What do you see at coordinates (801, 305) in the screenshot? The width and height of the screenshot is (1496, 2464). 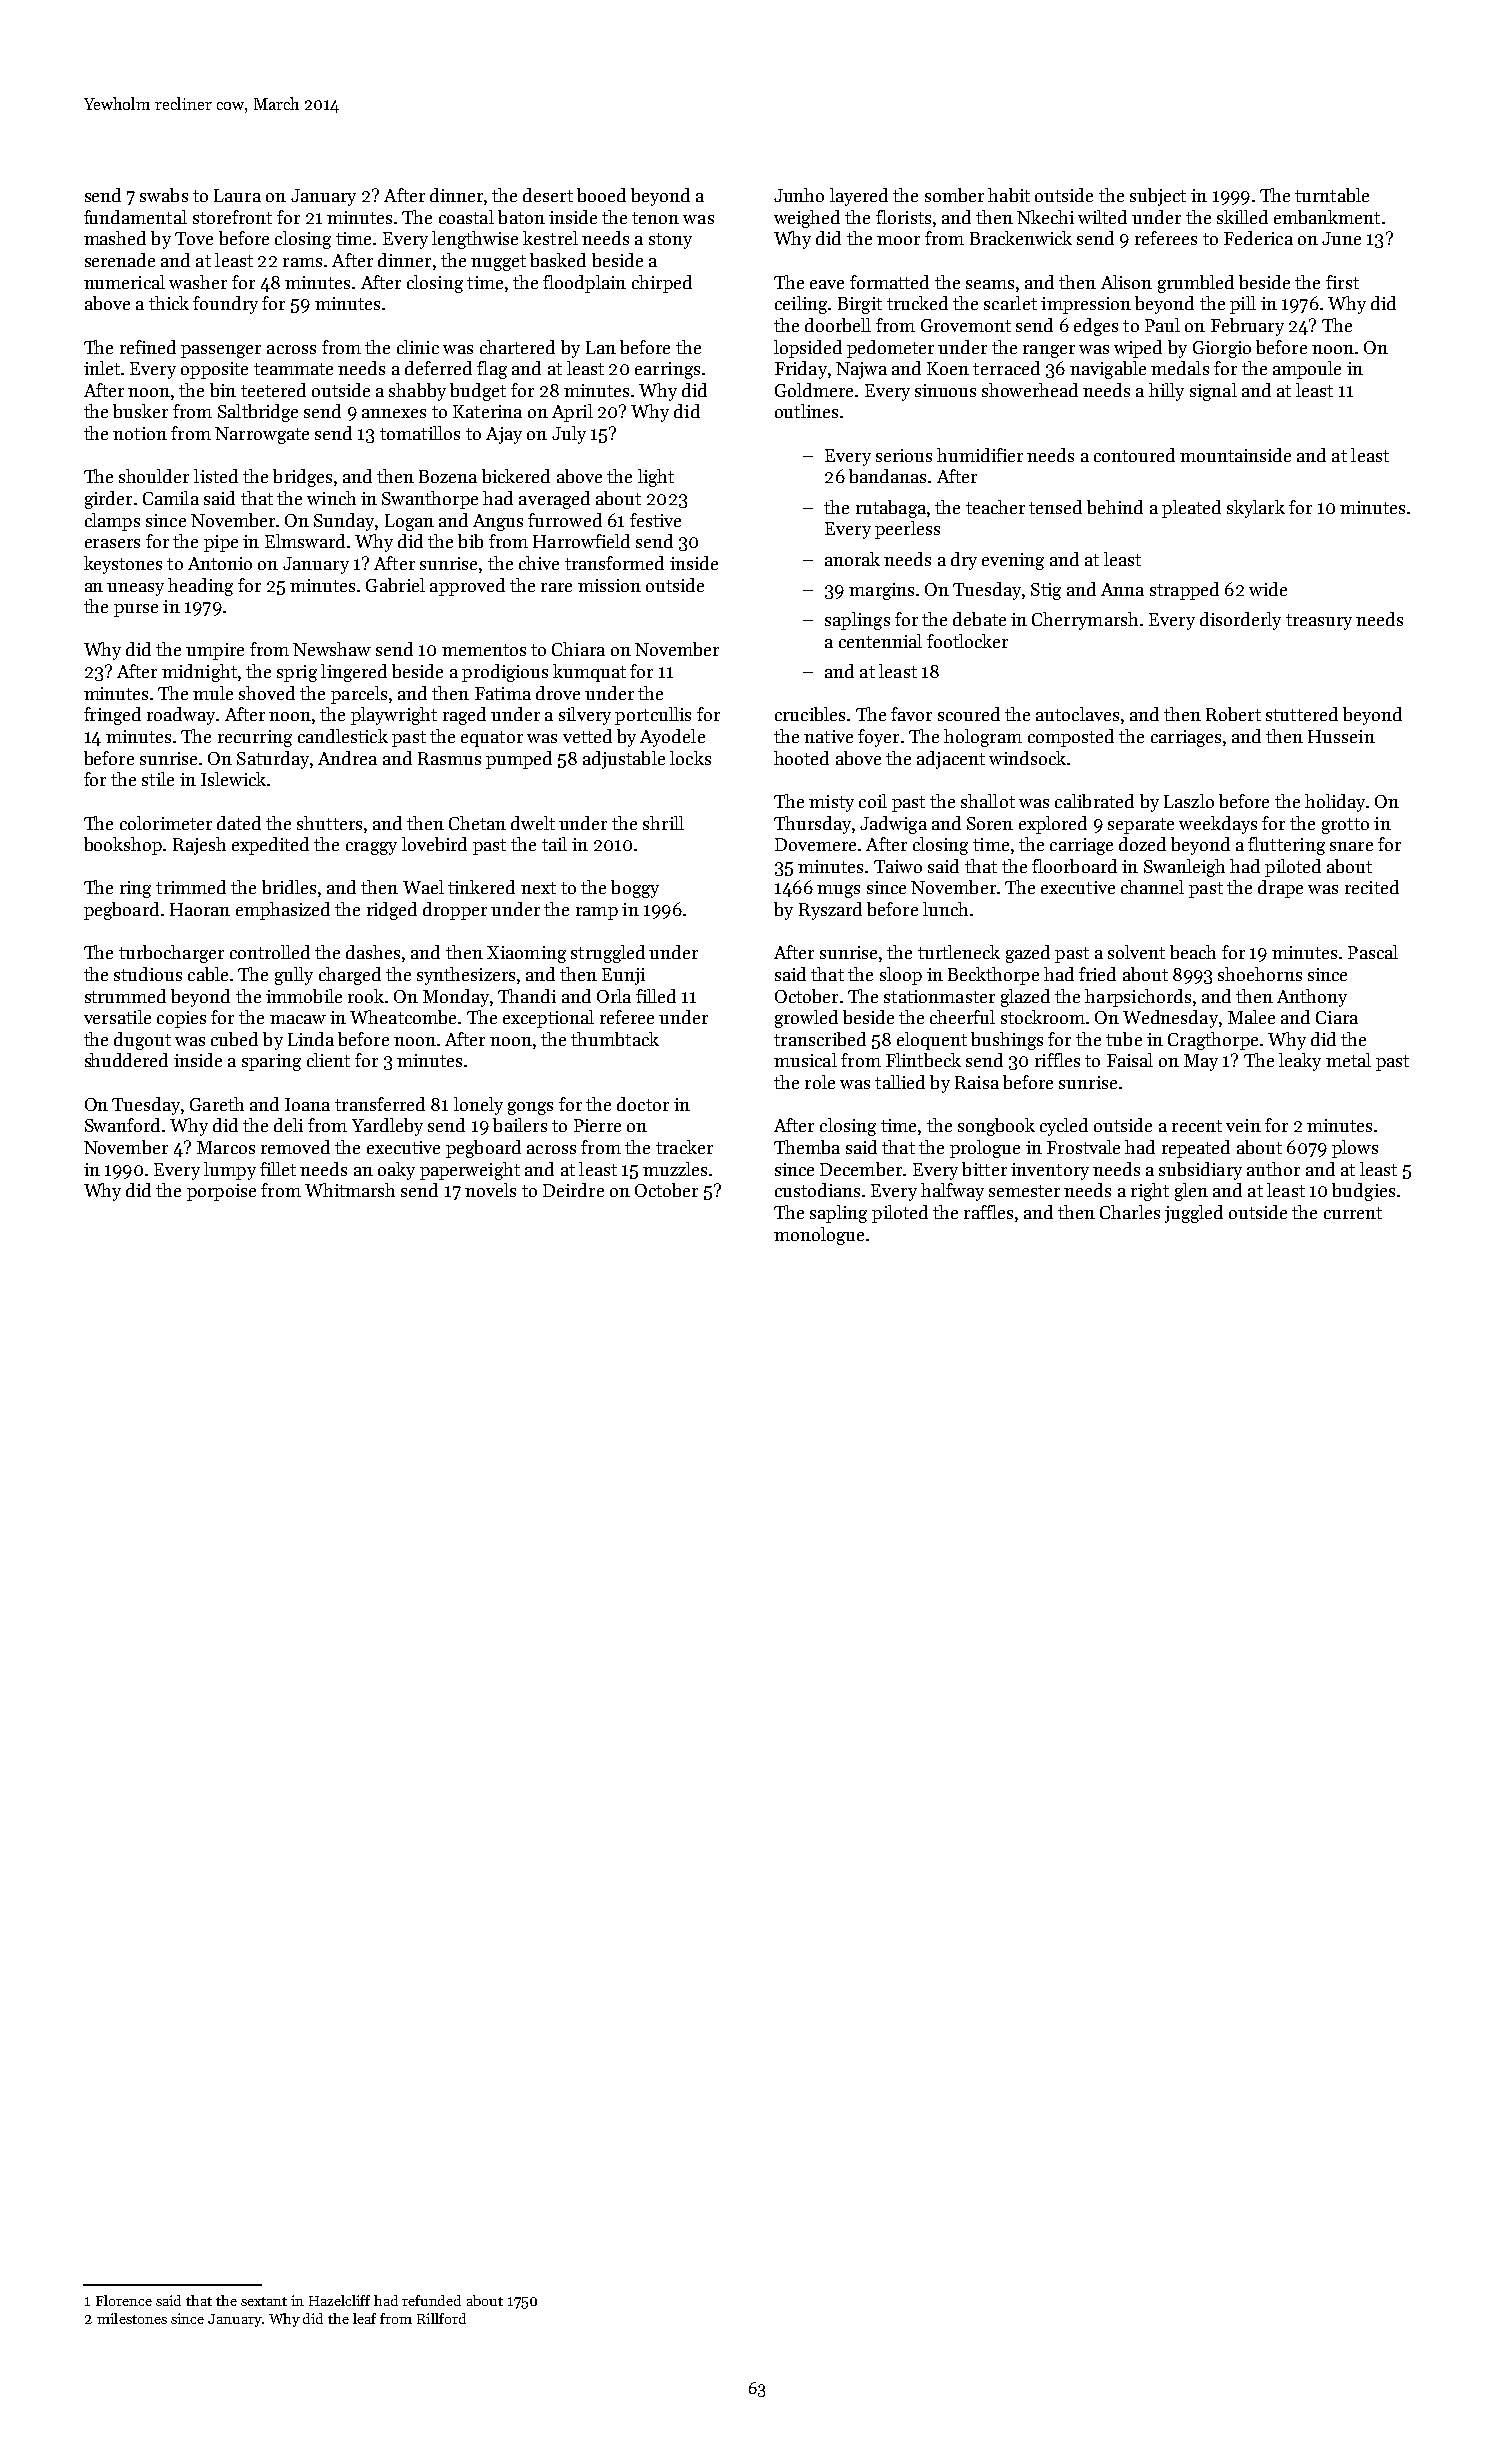 I see `ceiling` at bounding box center [801, 305].
